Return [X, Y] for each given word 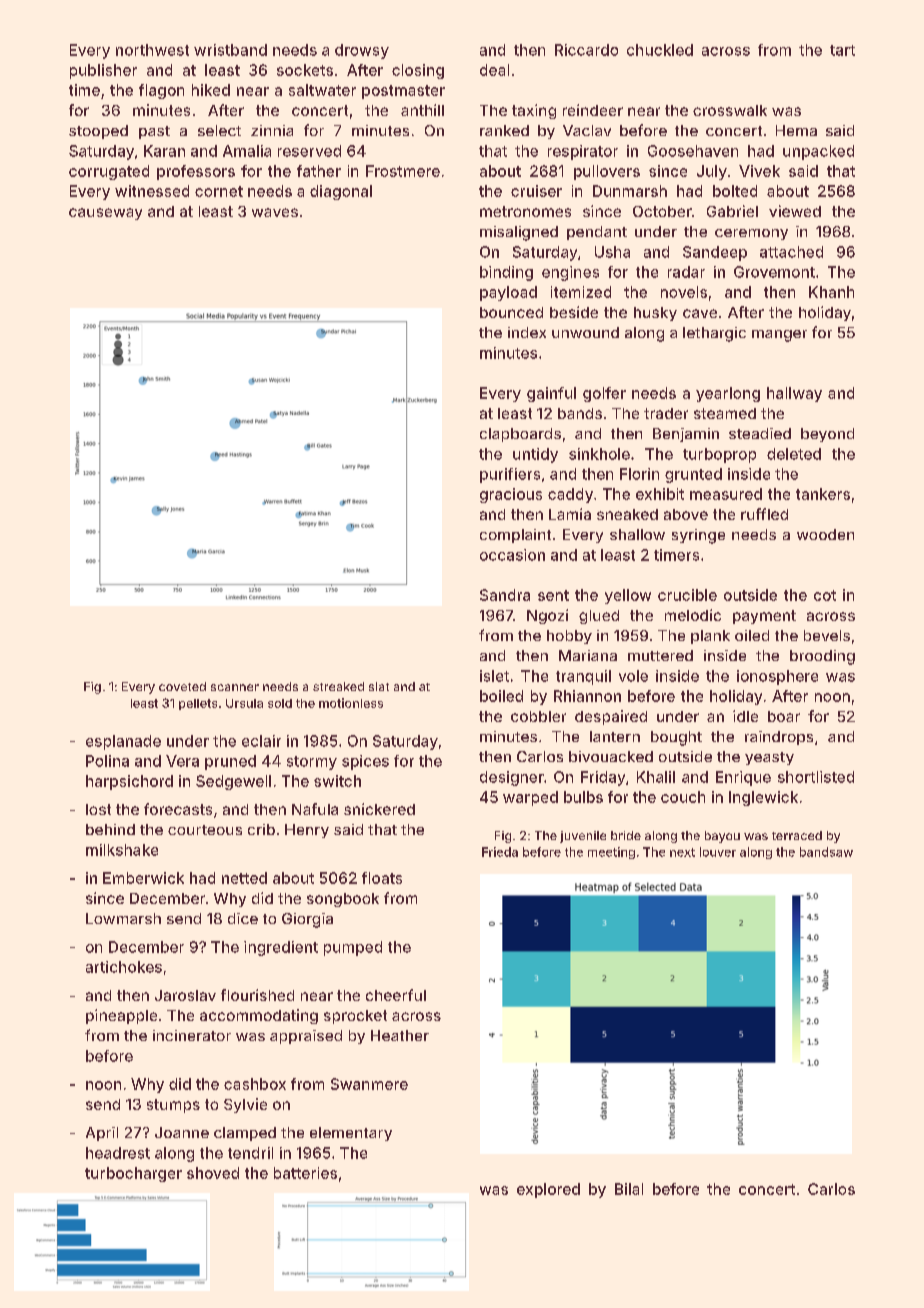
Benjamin [686, 435]
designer [512, 778]
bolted [735, 191]
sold [280, 703]
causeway [105, 214]
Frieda [500, 852]
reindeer [593, 110]
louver [718, 852]
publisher [103, 71]
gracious [511, 495]
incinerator [192, 1035]
